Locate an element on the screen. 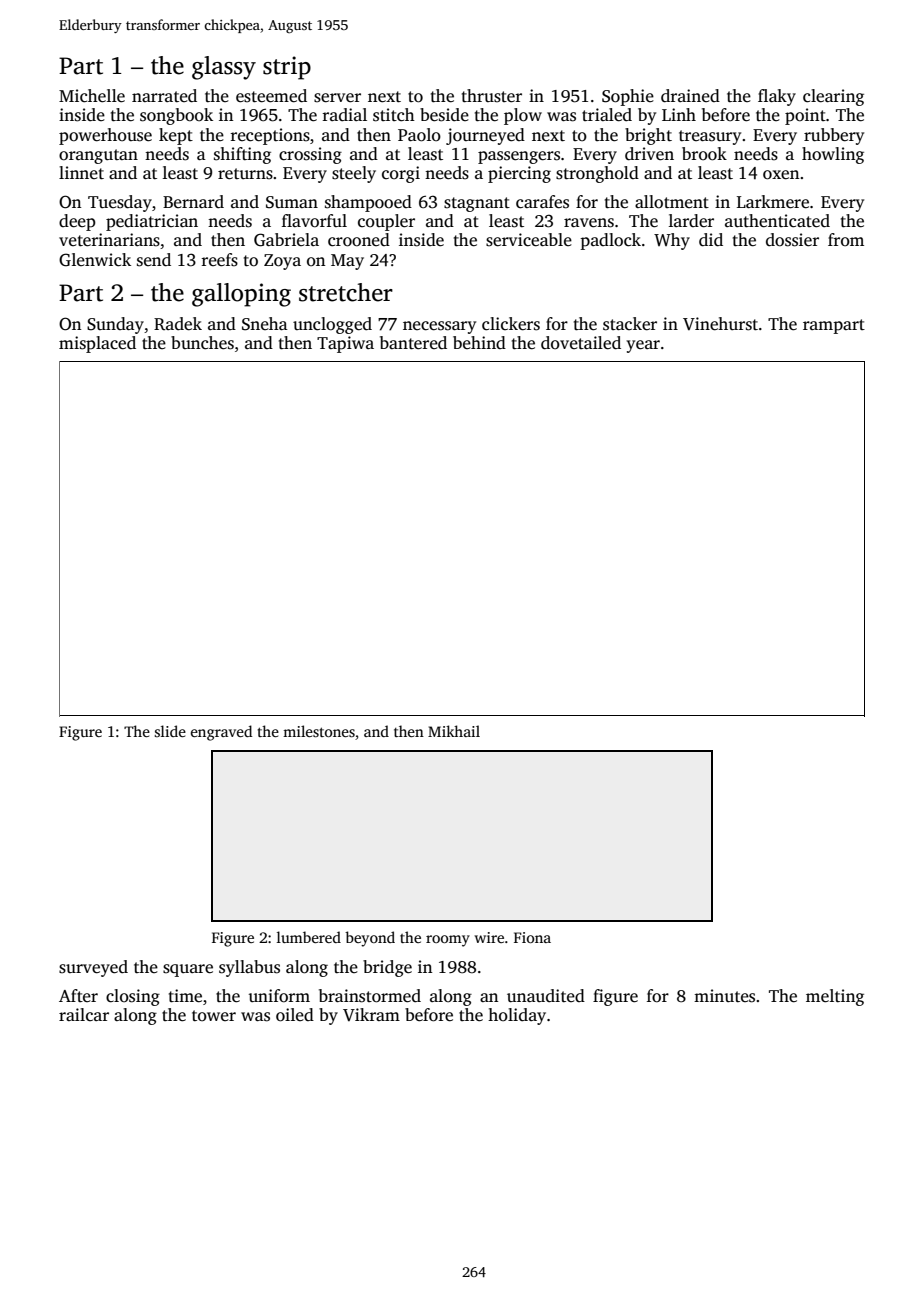 The width and height of the screenshot is (924, 1308). Mikhail is located at coordinates (454, 731).
